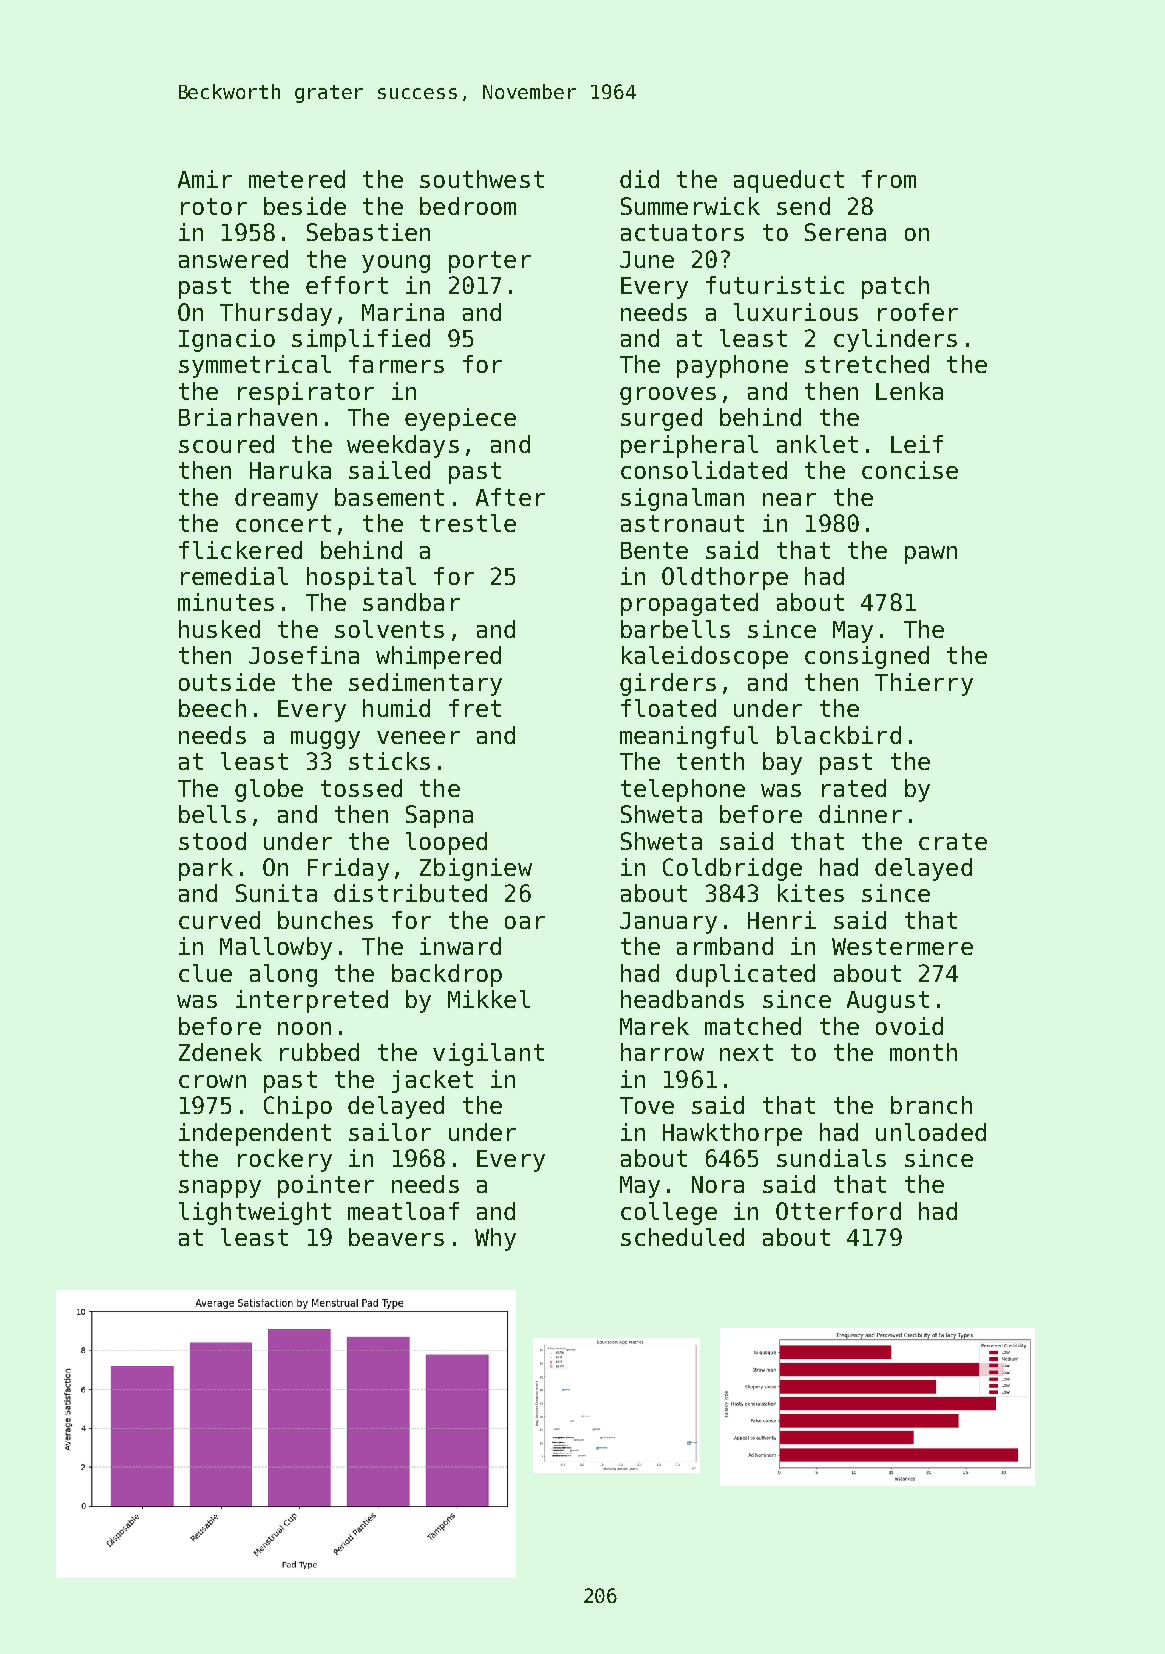 Image resolution: width=1165 pixels, height=1654 pixels. What do you see at coordinates (639, 179) in the screenshot?
I see `did` at bounding box center [639, 179].
